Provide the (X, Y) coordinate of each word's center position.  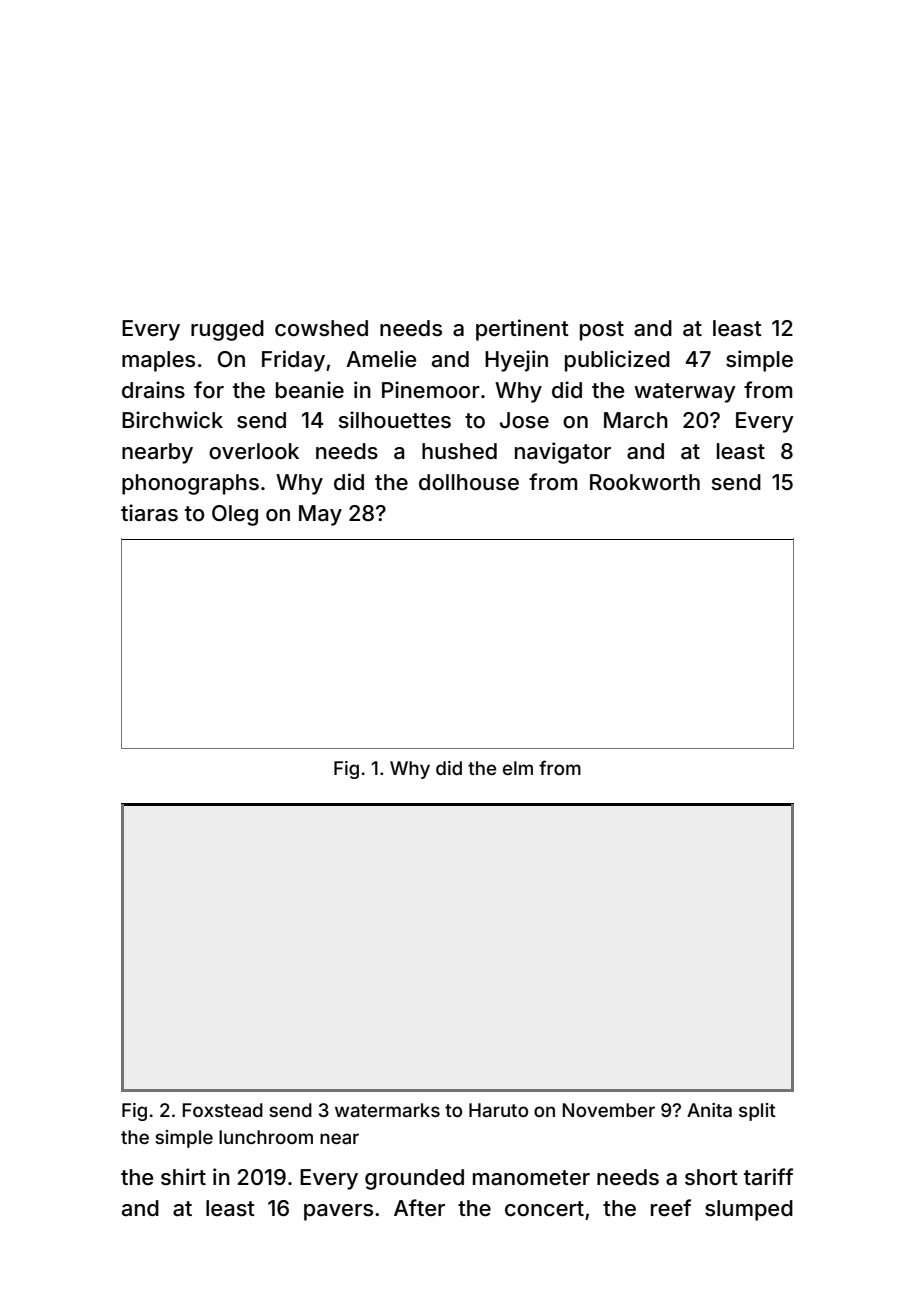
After (419, 1207)
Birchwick (172, 420)
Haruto (498, 1110)
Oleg (235, 515)
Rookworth (645, 482)
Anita (709, 1110)
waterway (685, 393)
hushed (459, 451)
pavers (338, 1212)
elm (518, 768)
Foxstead (222, 1110)
